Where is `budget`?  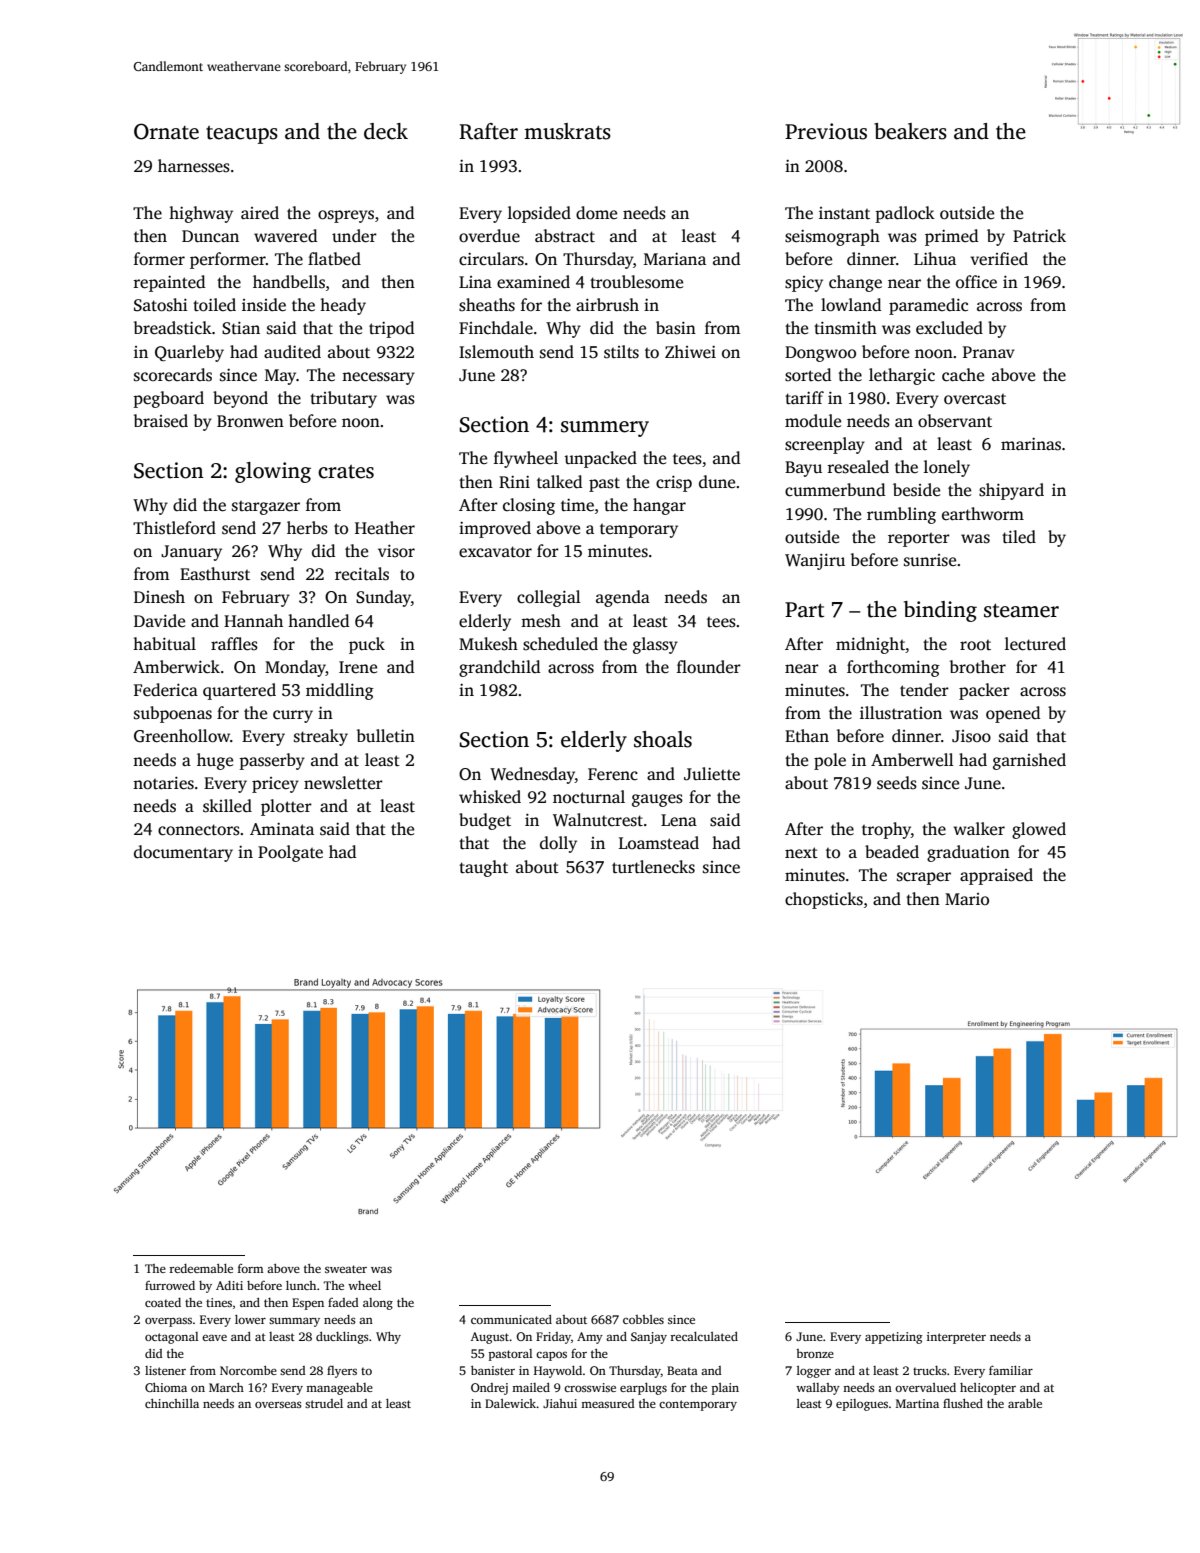 budget is located at coordinates (485, 821).
